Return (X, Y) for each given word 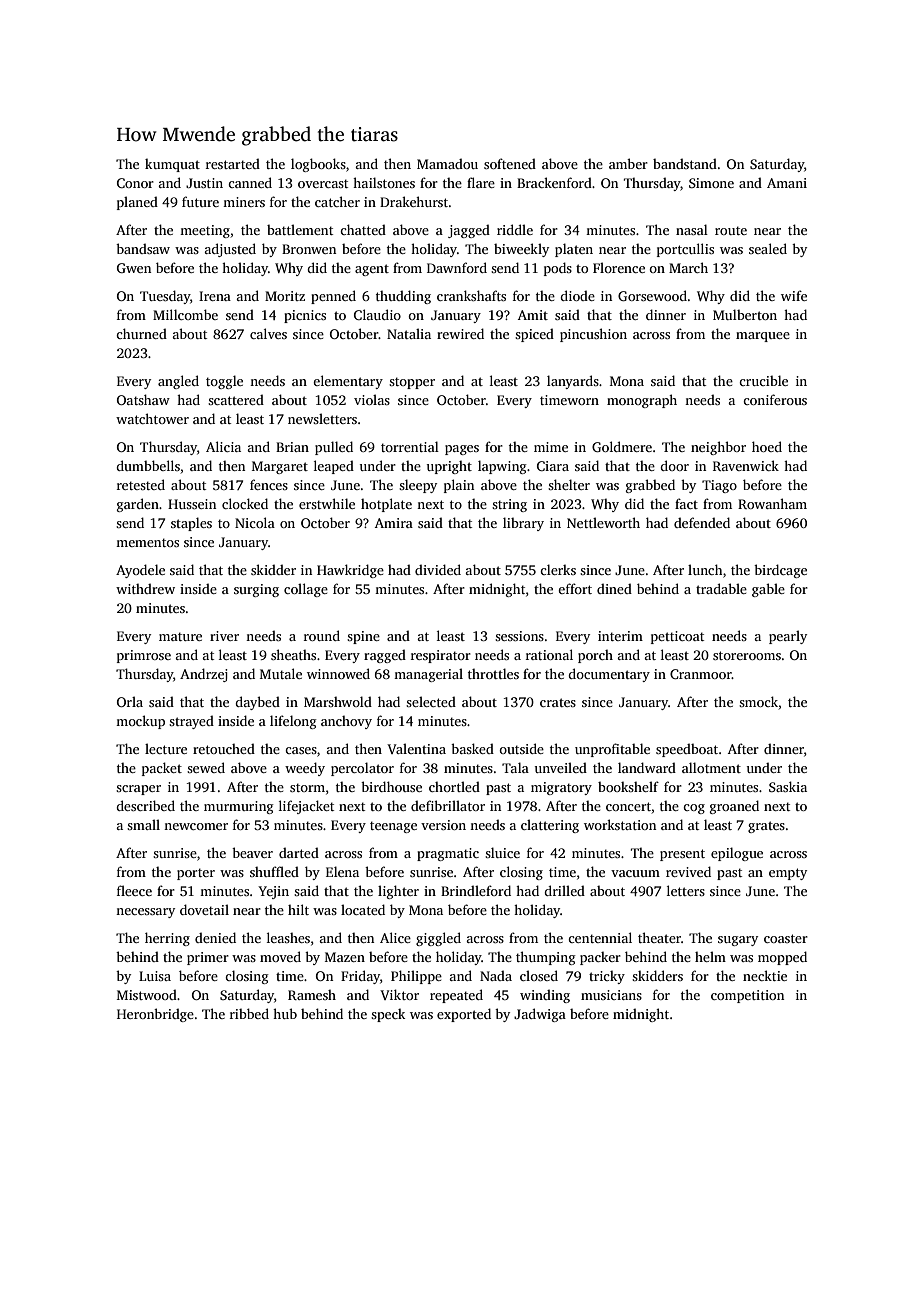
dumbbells (148, 465)
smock (758, 701)
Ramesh (312, 995)
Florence (619, 267)
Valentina (416, 748)
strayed (191, 722)
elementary (348, 382)
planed (137, 203)
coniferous (775, 399)
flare (481, 182)
